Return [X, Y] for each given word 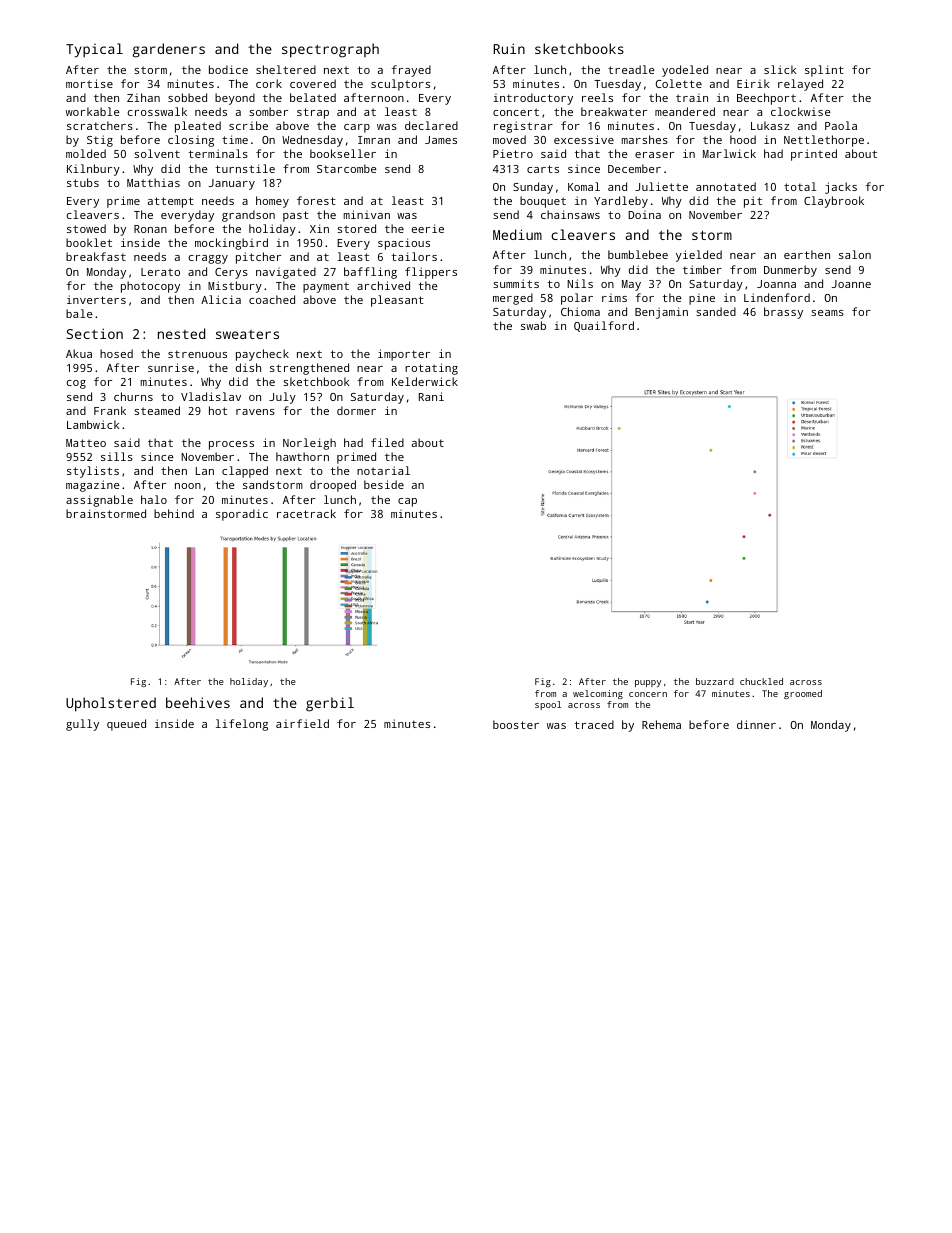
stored [356, 228]
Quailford [604, 326]
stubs [83, 182]
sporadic [242, 515]
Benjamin [661, 313]
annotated [726, 186]
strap [313, 113]
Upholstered [111, 704]
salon [855, 254]
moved [509, 139]
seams [827, 313]
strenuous [197, 354]
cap [407, 502]
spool [548, 705]
